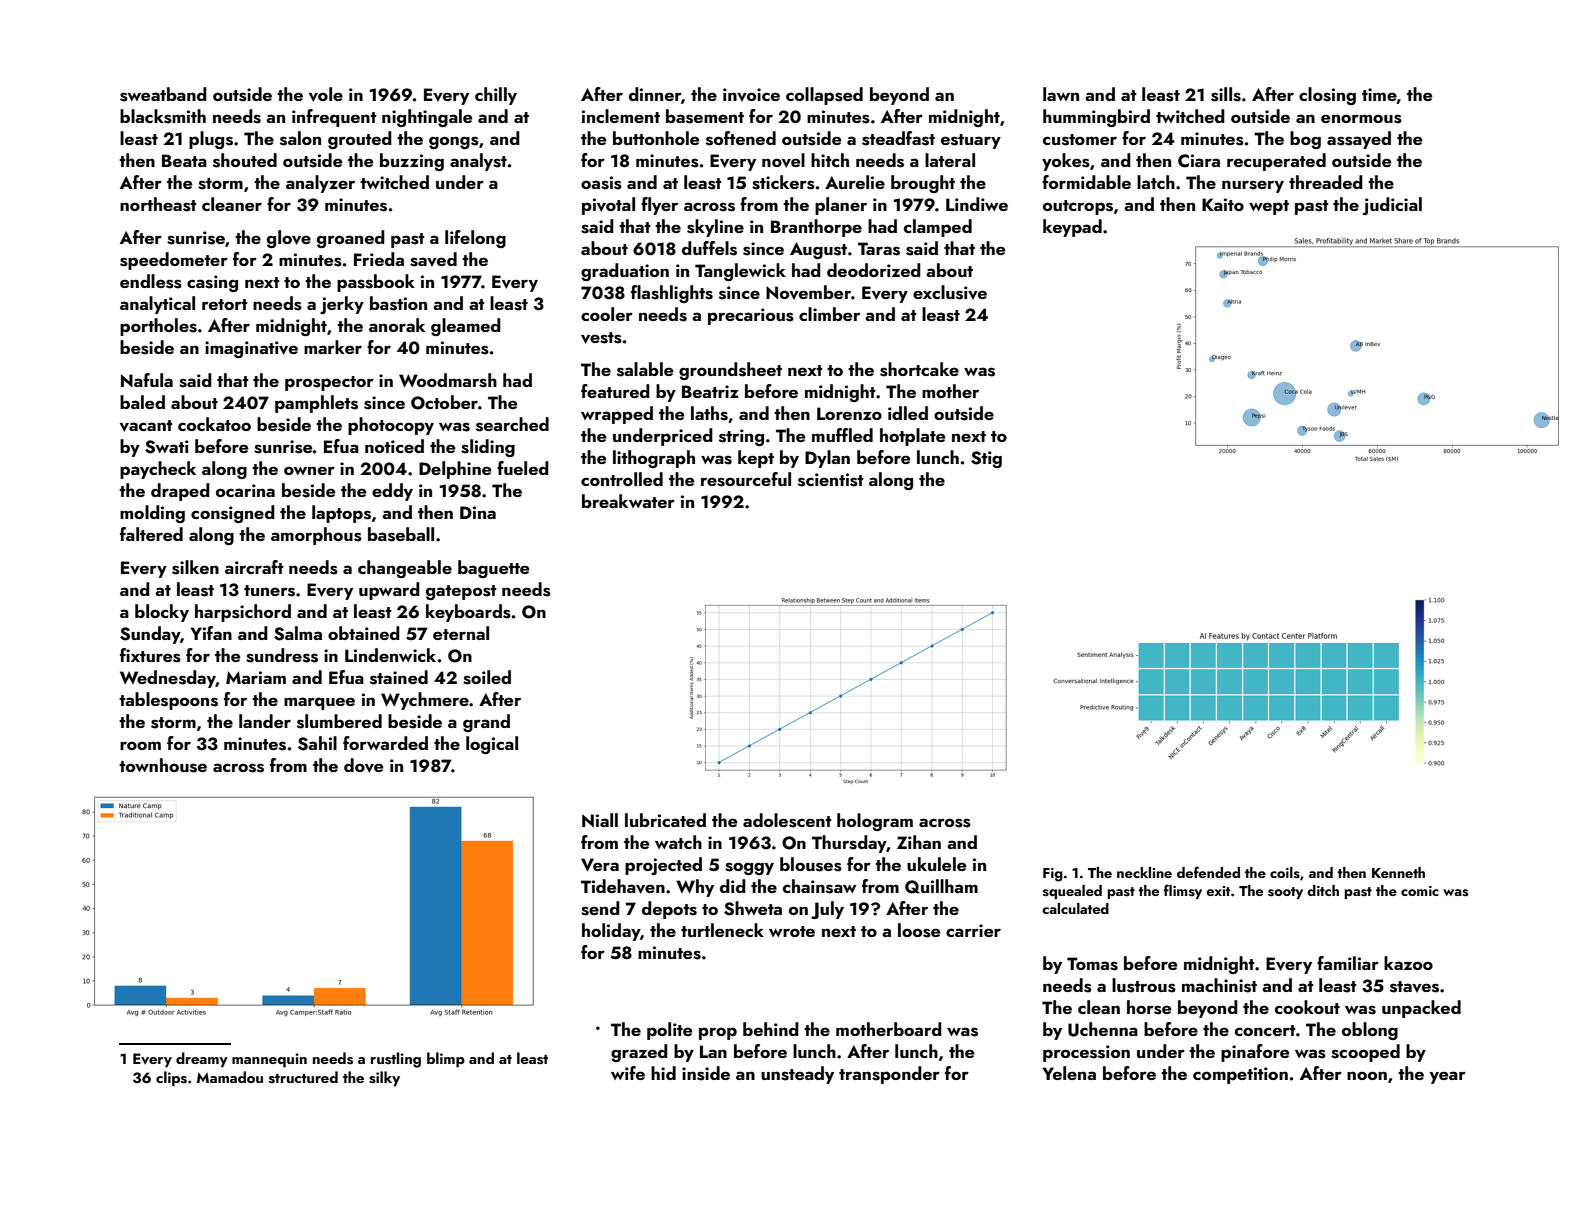  Describe the element at coordinates (706, 1073) in the document. I see `inside` at that location.
